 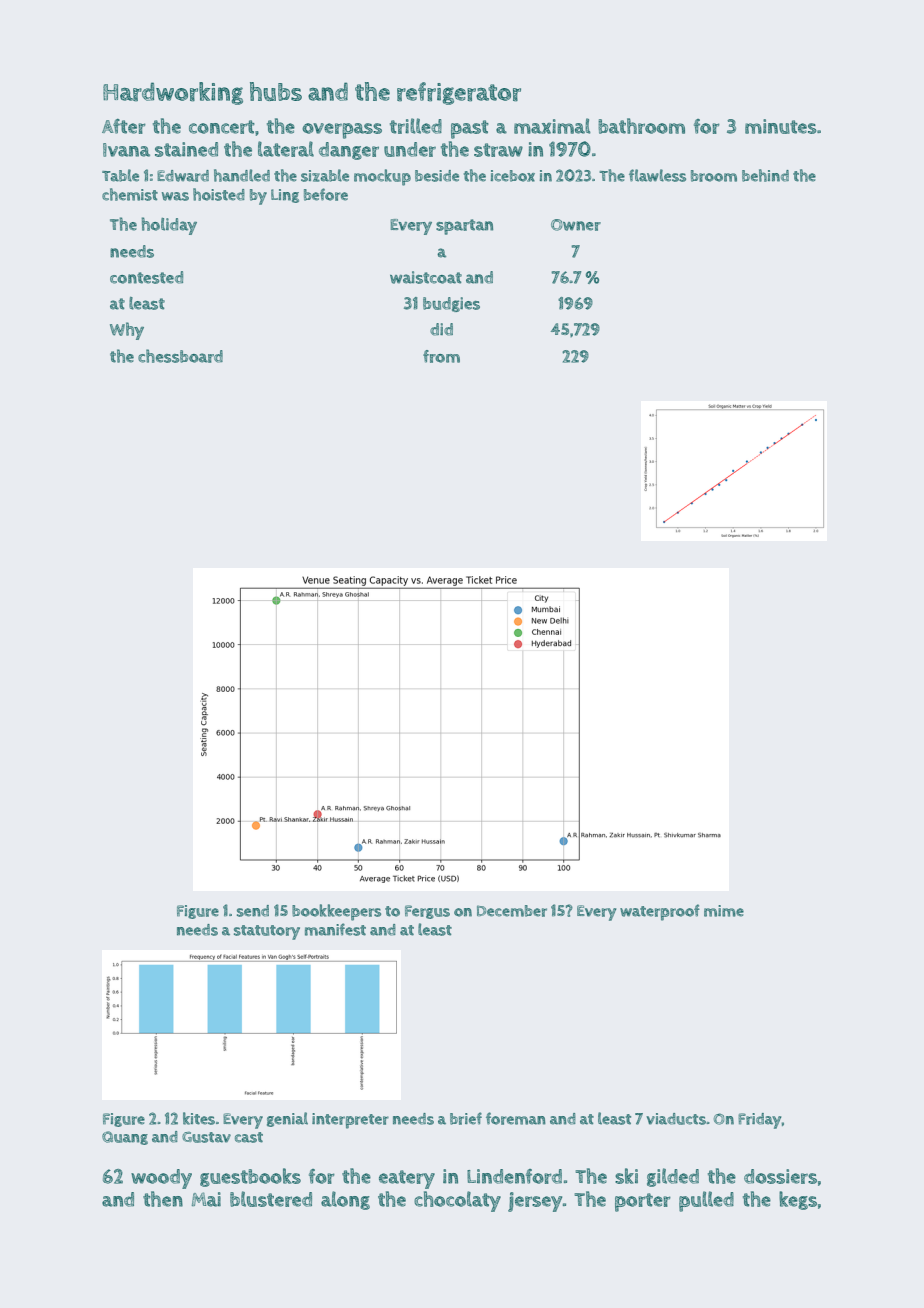 What do you see at coordinates (459, 93) in the document?
I see `refrigerator` at bounding box center [459, 93].
